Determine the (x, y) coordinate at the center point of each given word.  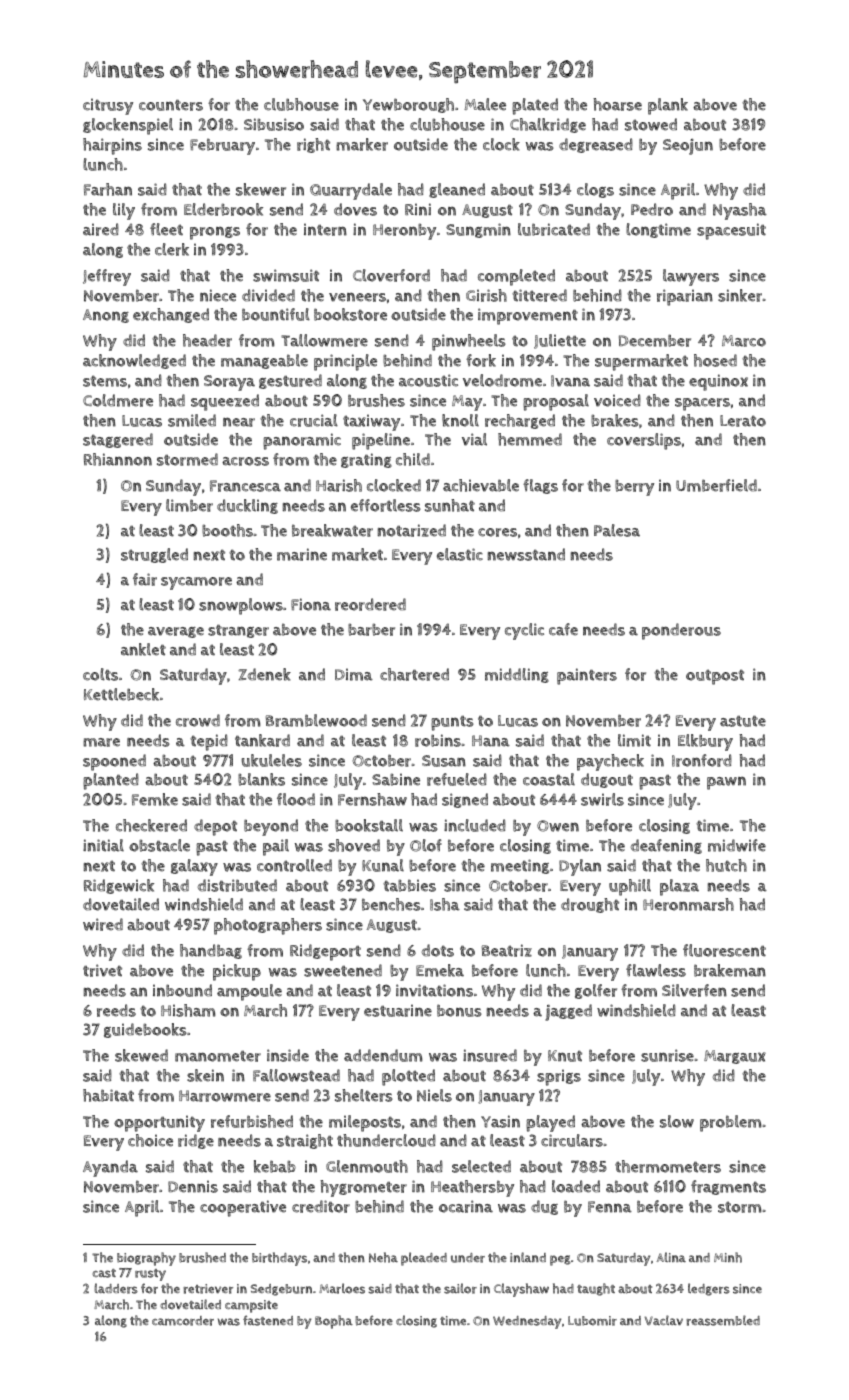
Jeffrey (107, 277)
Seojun (688, 147)
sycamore (196, 583)
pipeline (381, 441)
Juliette (560, 341)
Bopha (334, 1322)
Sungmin (478, 230)
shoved (354, 845)
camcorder (183, 1321)
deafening (666, 846)
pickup (237, 972)
